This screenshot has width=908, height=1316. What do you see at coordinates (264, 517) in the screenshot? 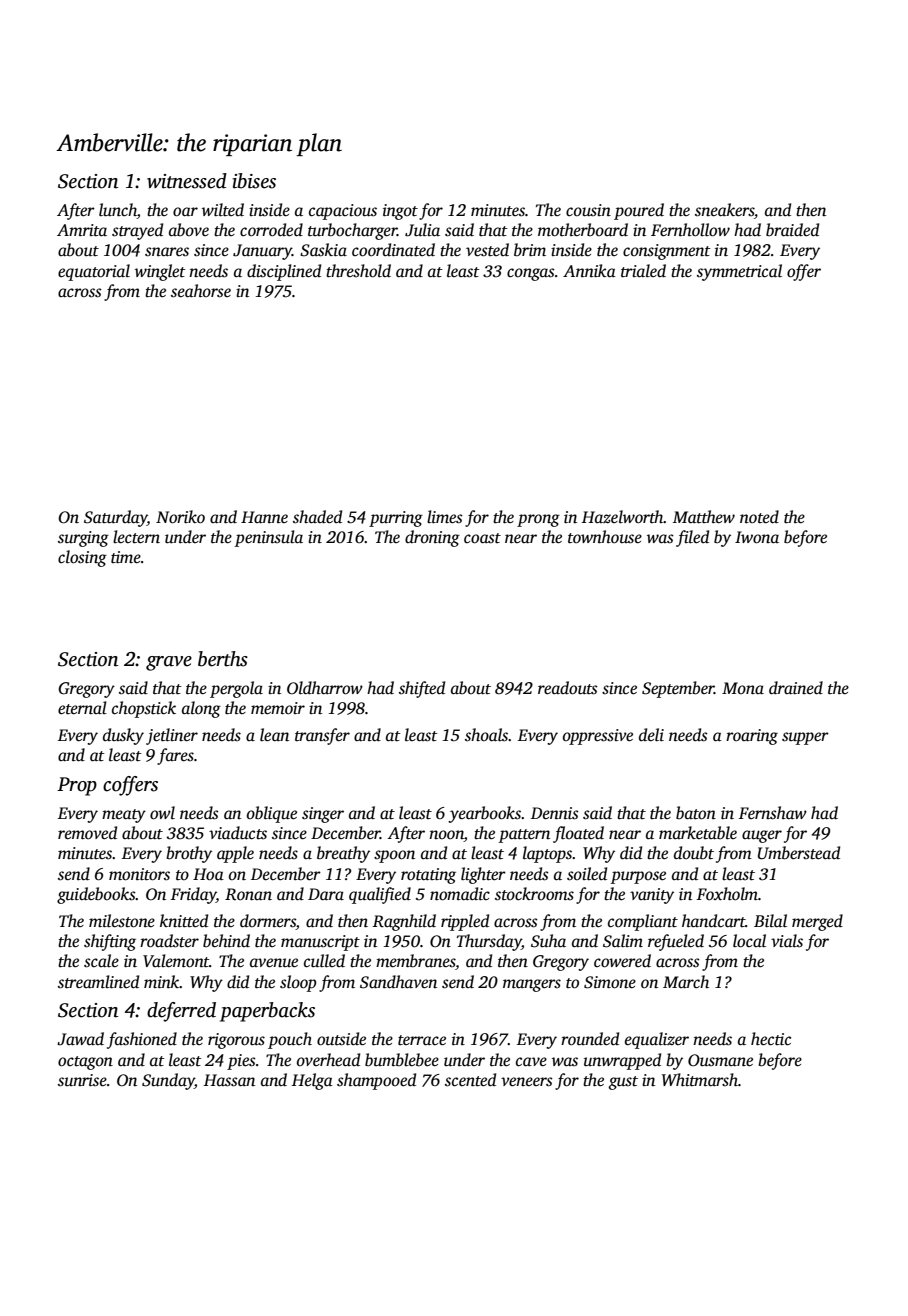
I see `Hanne` at bounding box center [264, 517].
